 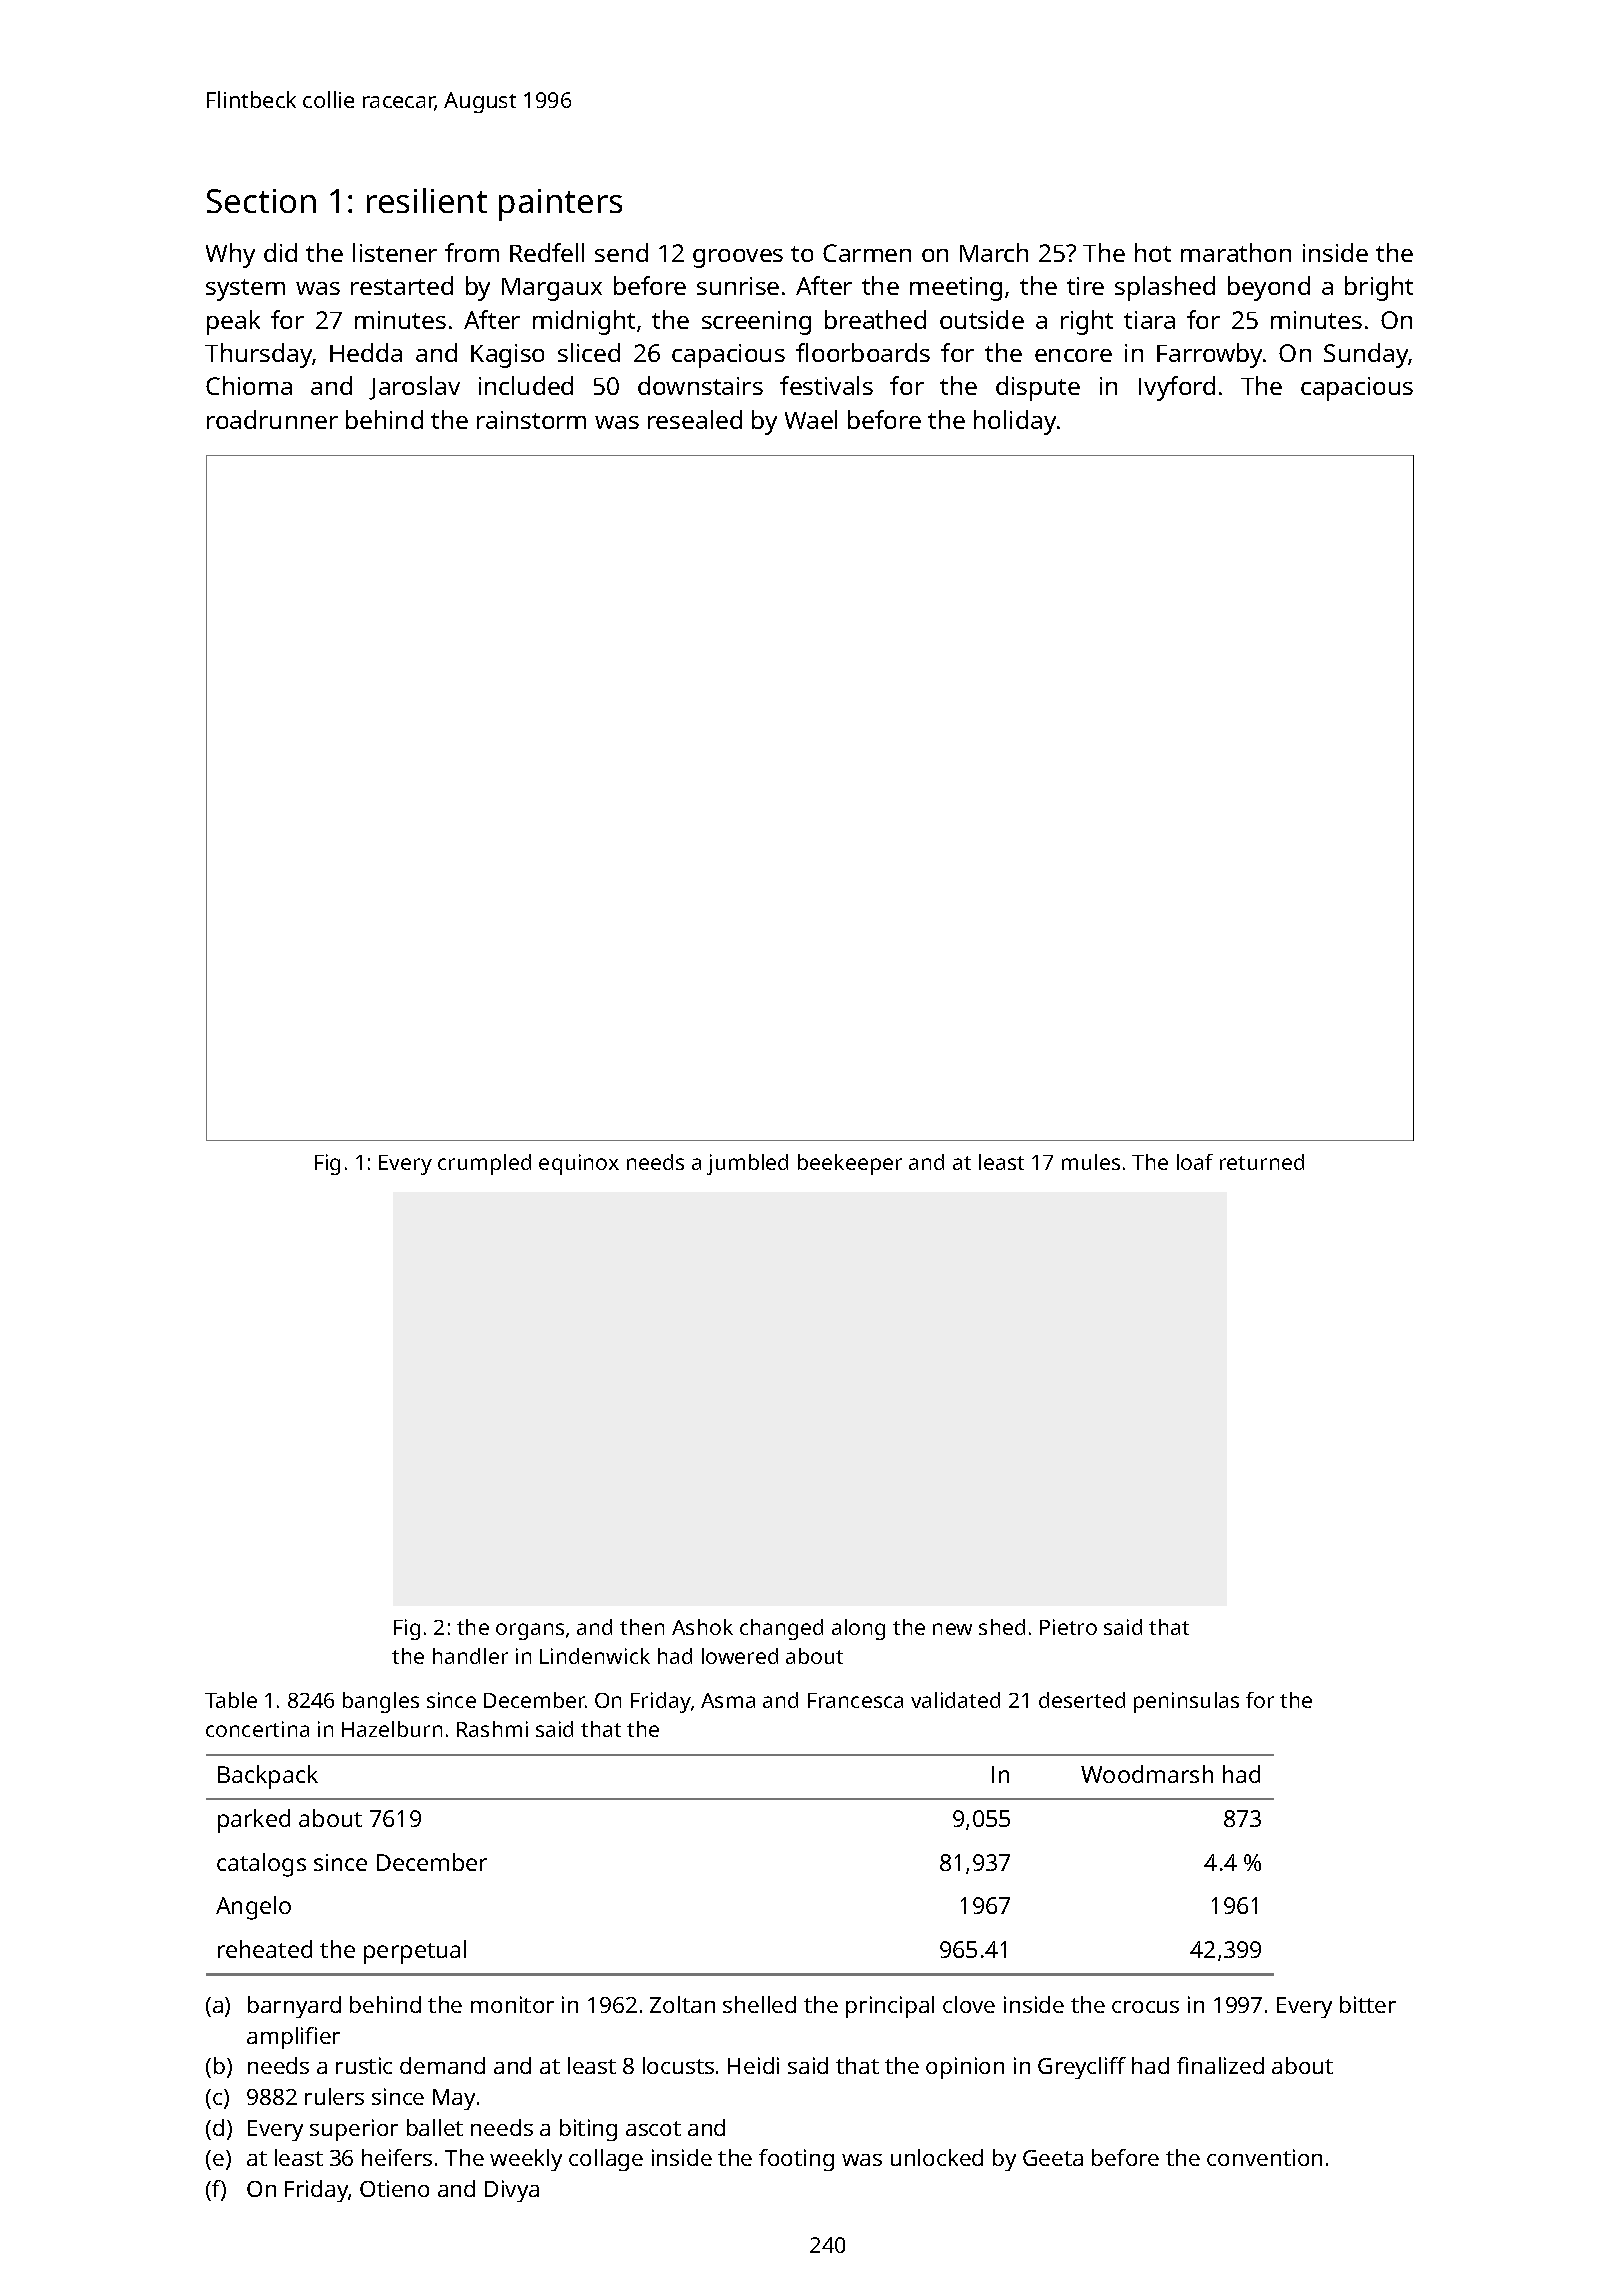 What do you see at coordinates (682, 2004) in the screenshot?
I see `Zoltan` at bounding box center [682, 2004].
